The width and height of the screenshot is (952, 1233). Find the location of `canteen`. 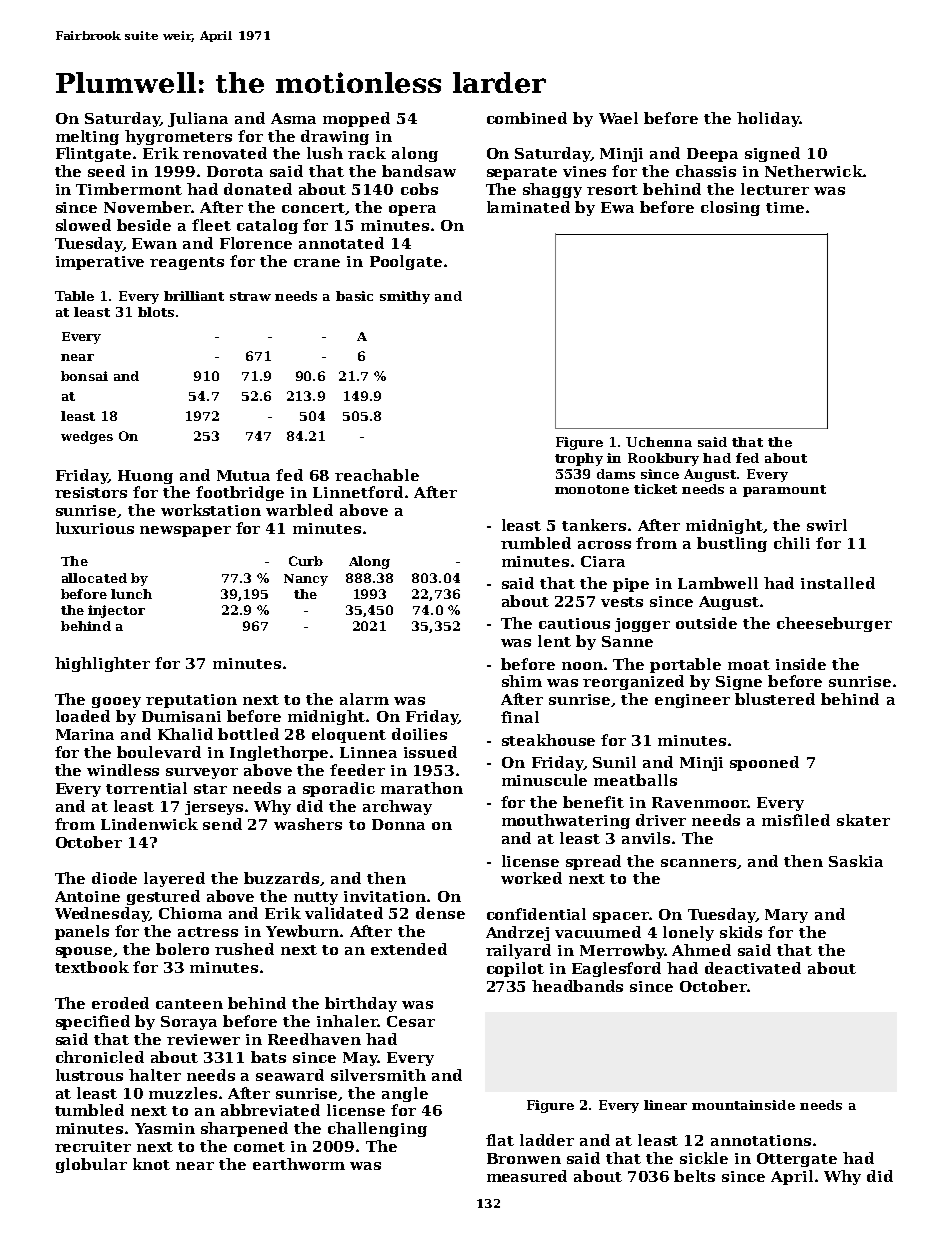

canteen is located at coordinates (189, 1004).
